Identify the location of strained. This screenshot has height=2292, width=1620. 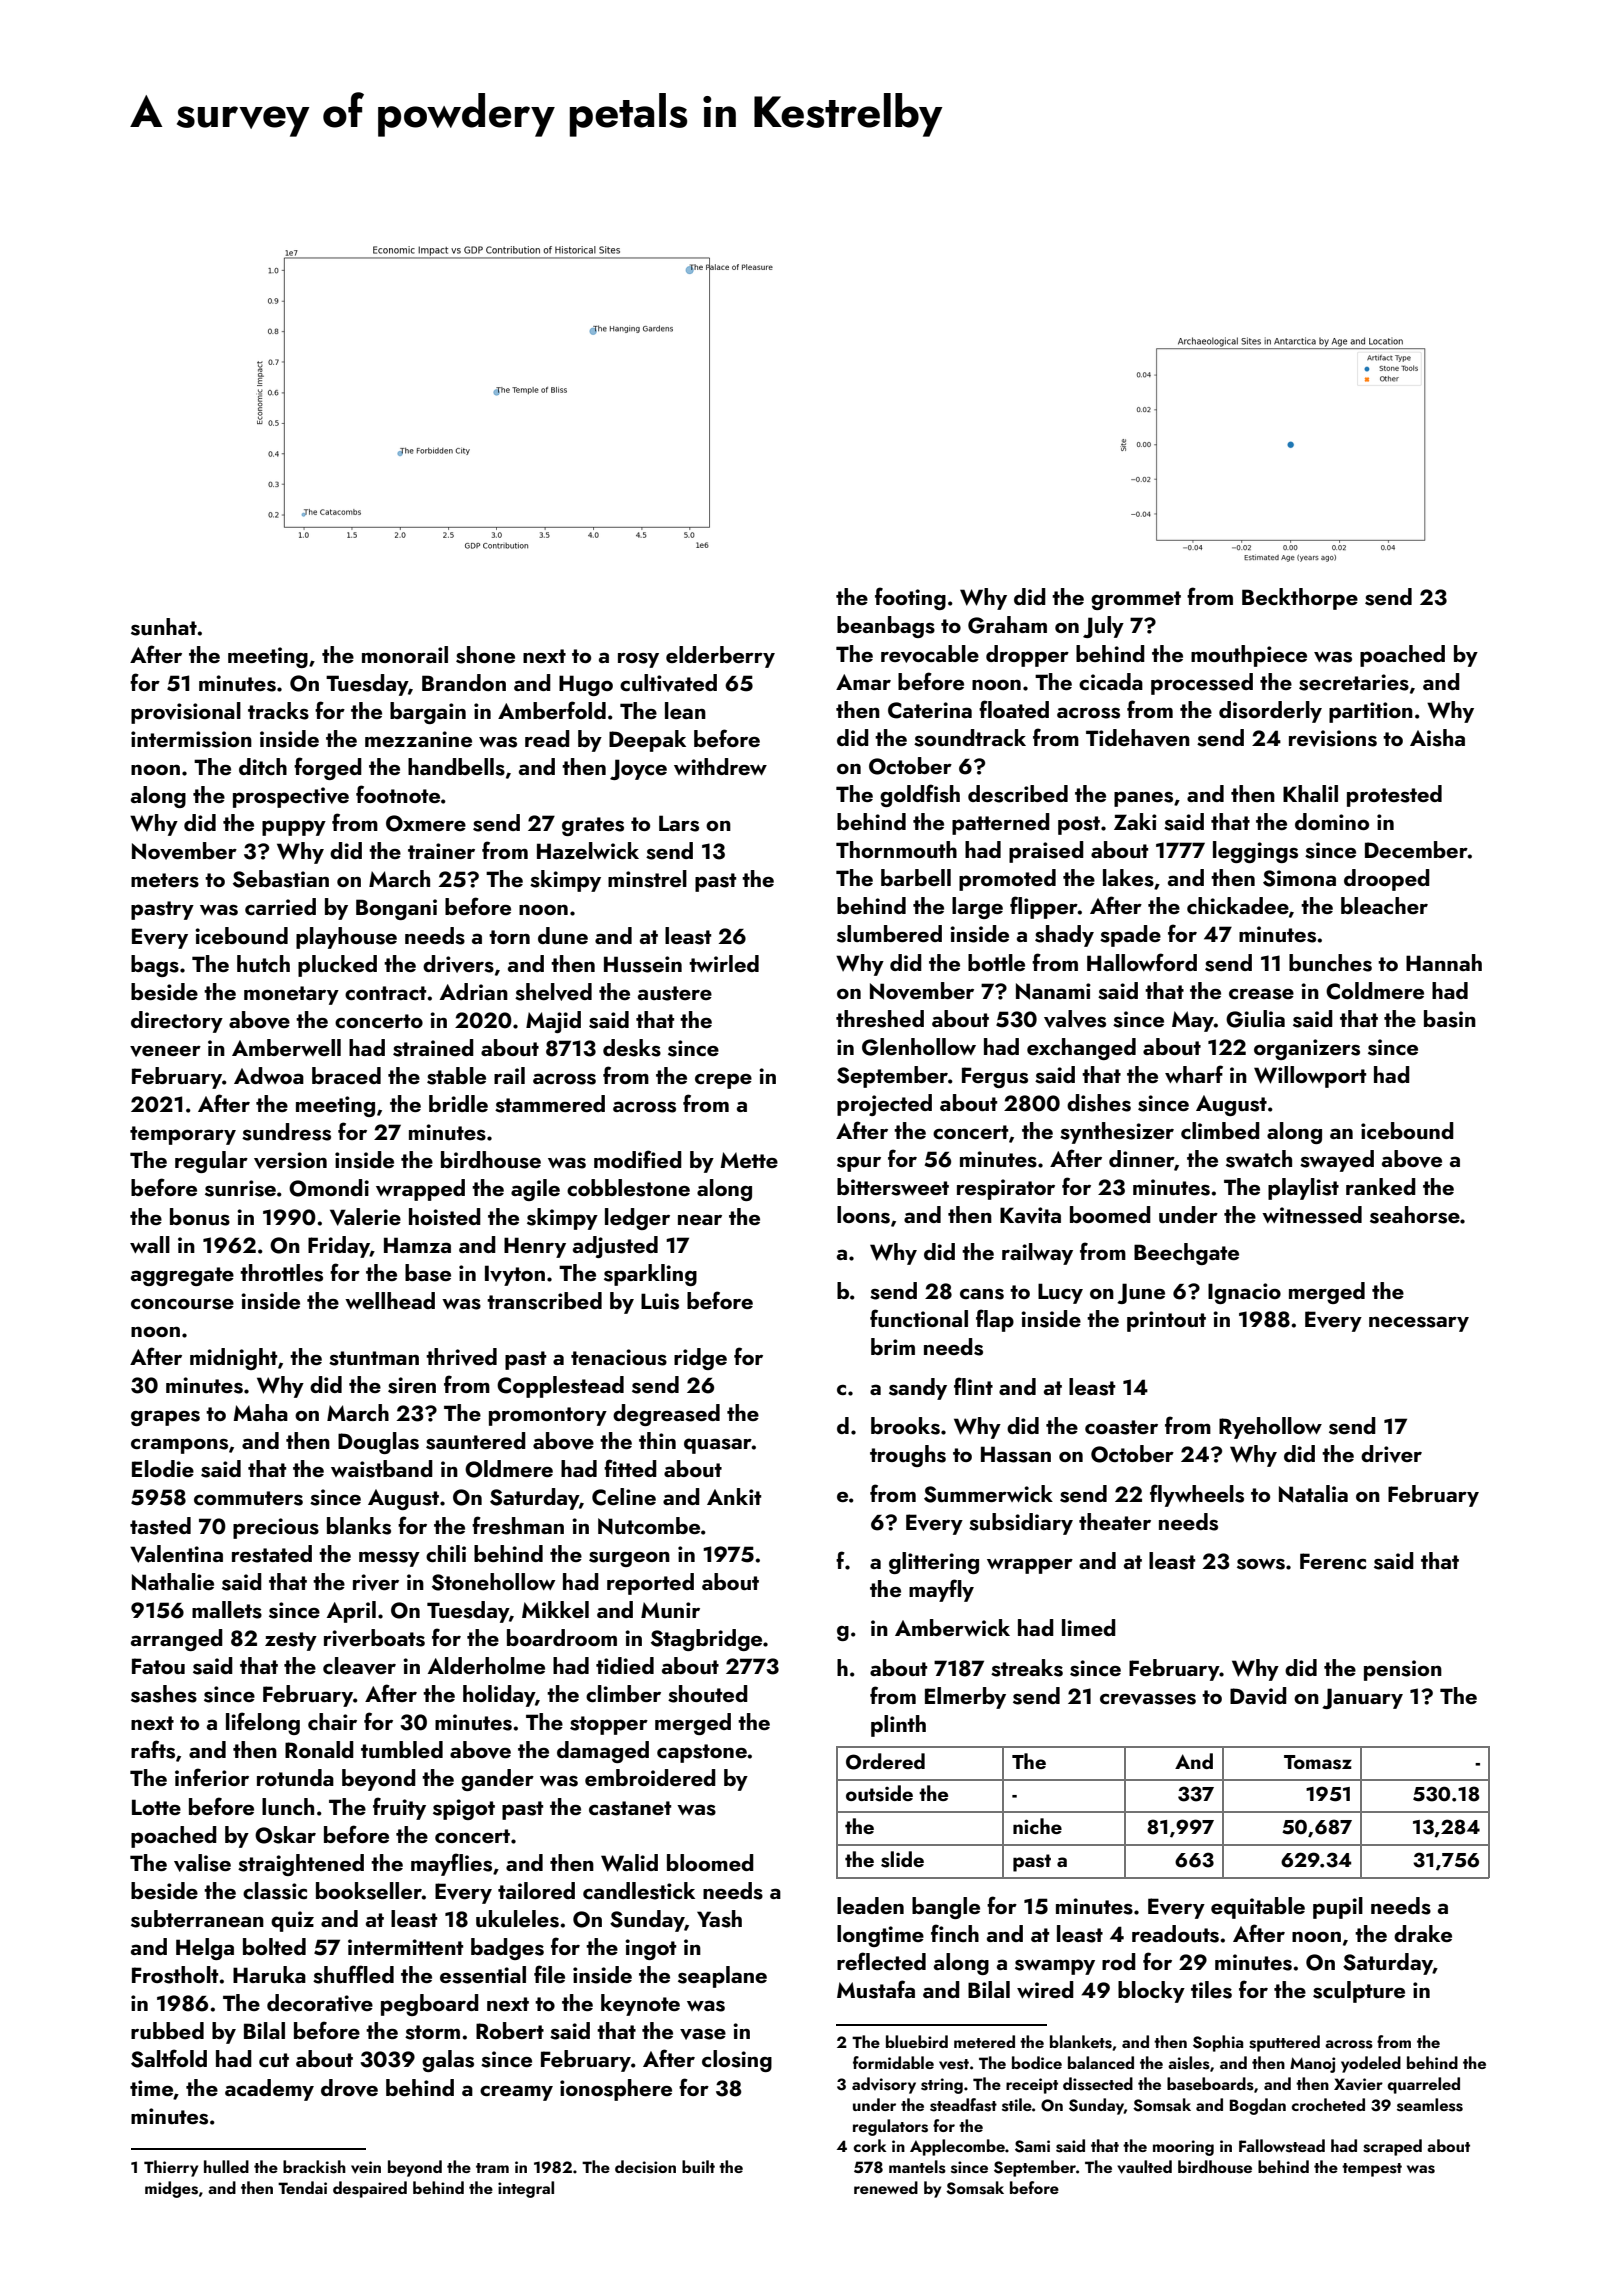
(433, 1048).
